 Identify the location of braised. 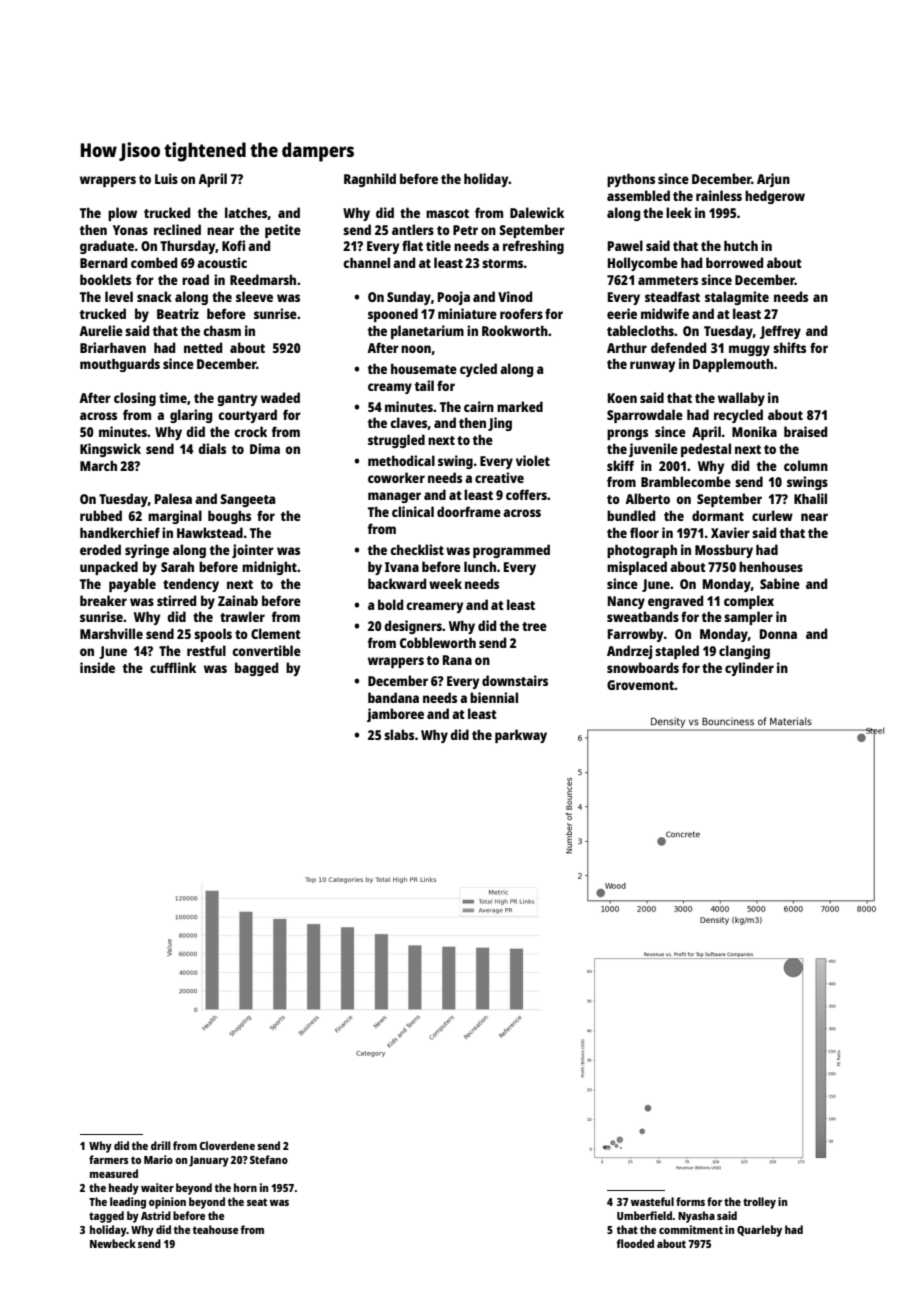
(805, 431).
